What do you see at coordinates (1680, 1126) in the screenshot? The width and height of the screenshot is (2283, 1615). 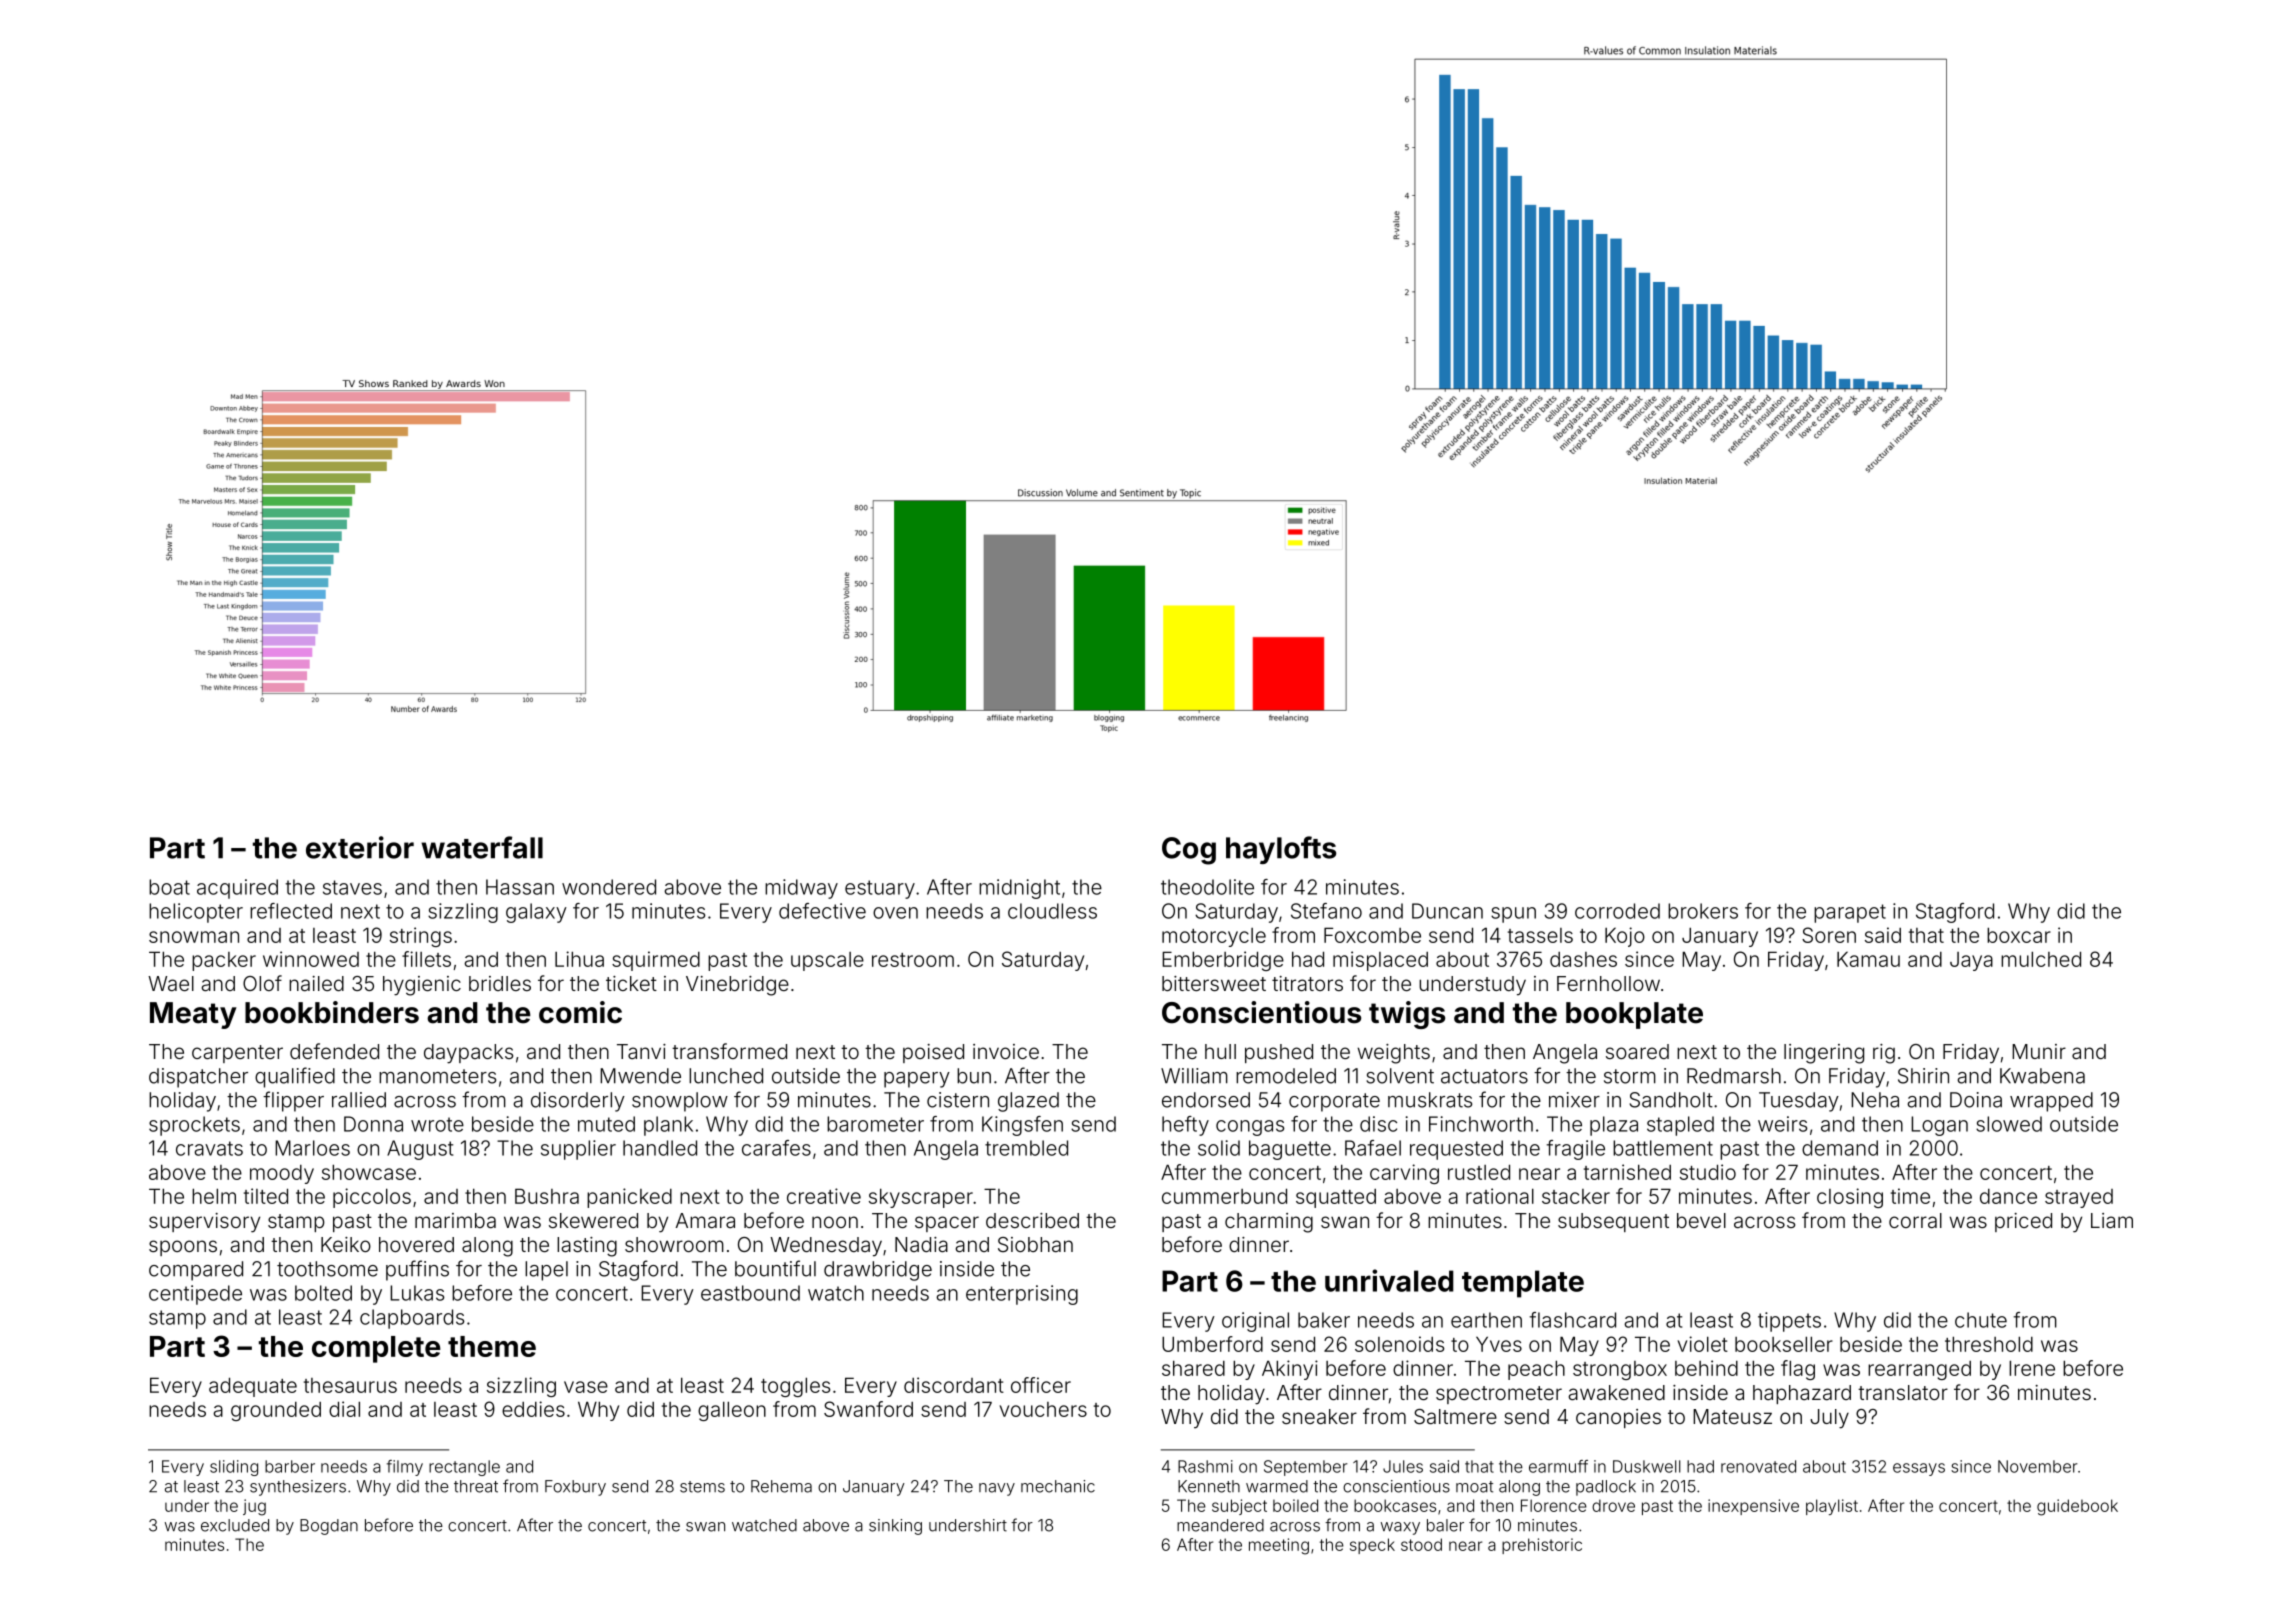 I see `stapled` at bounding box center [1680, 1126].
